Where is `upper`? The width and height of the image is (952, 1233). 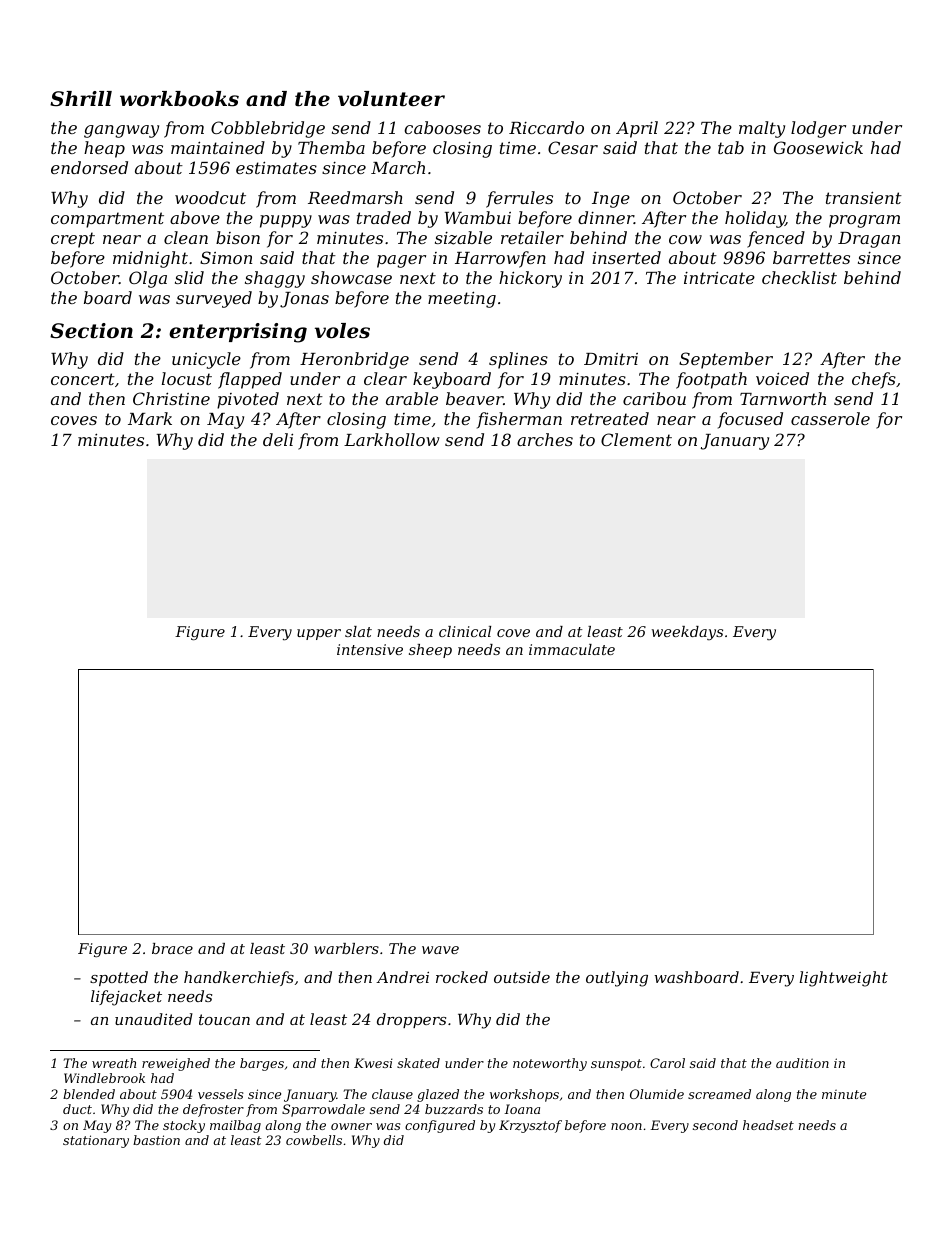
upper is located at coordinates (319, 634).
